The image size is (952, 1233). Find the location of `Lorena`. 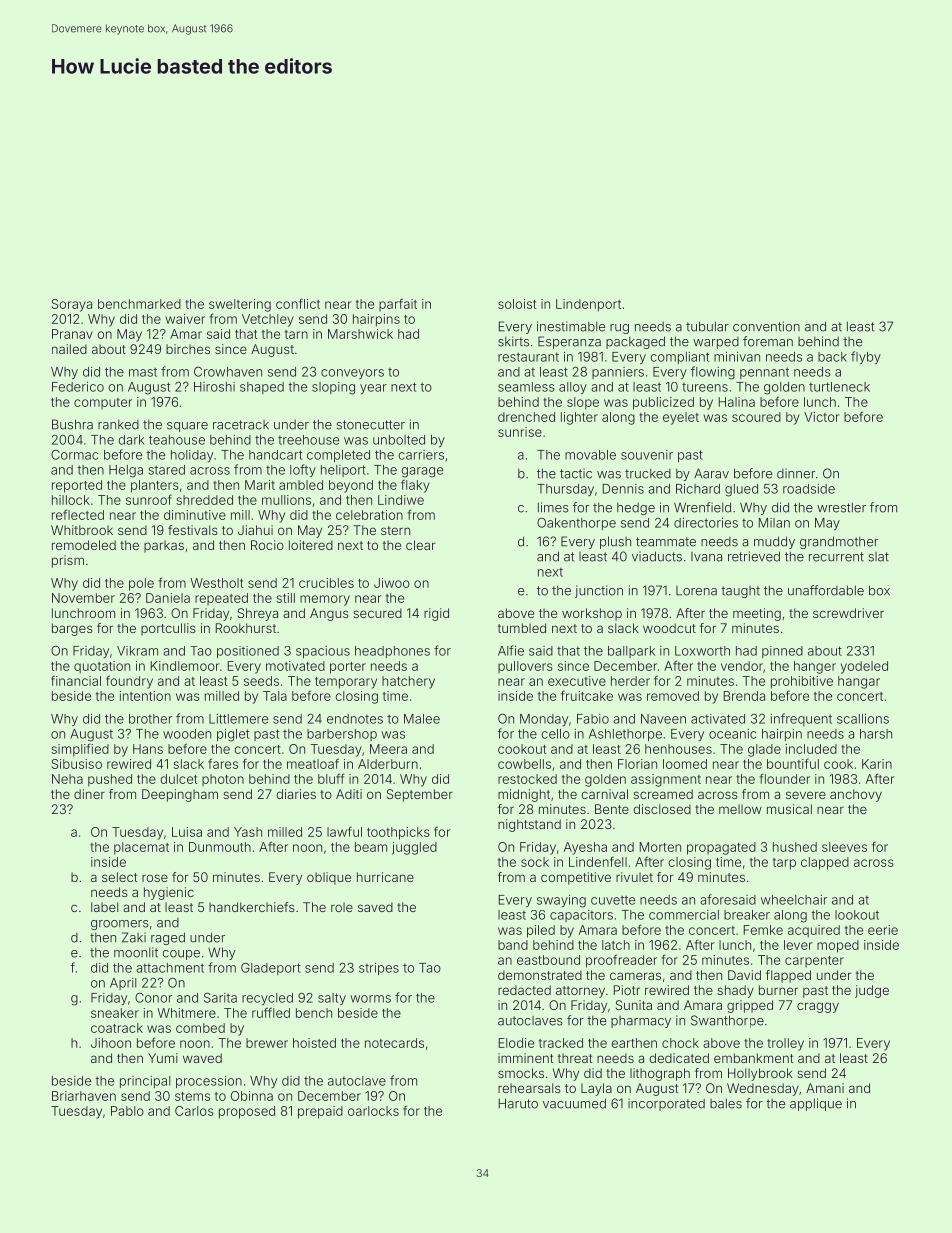

Lorena is located at coordinates (696, 591).
